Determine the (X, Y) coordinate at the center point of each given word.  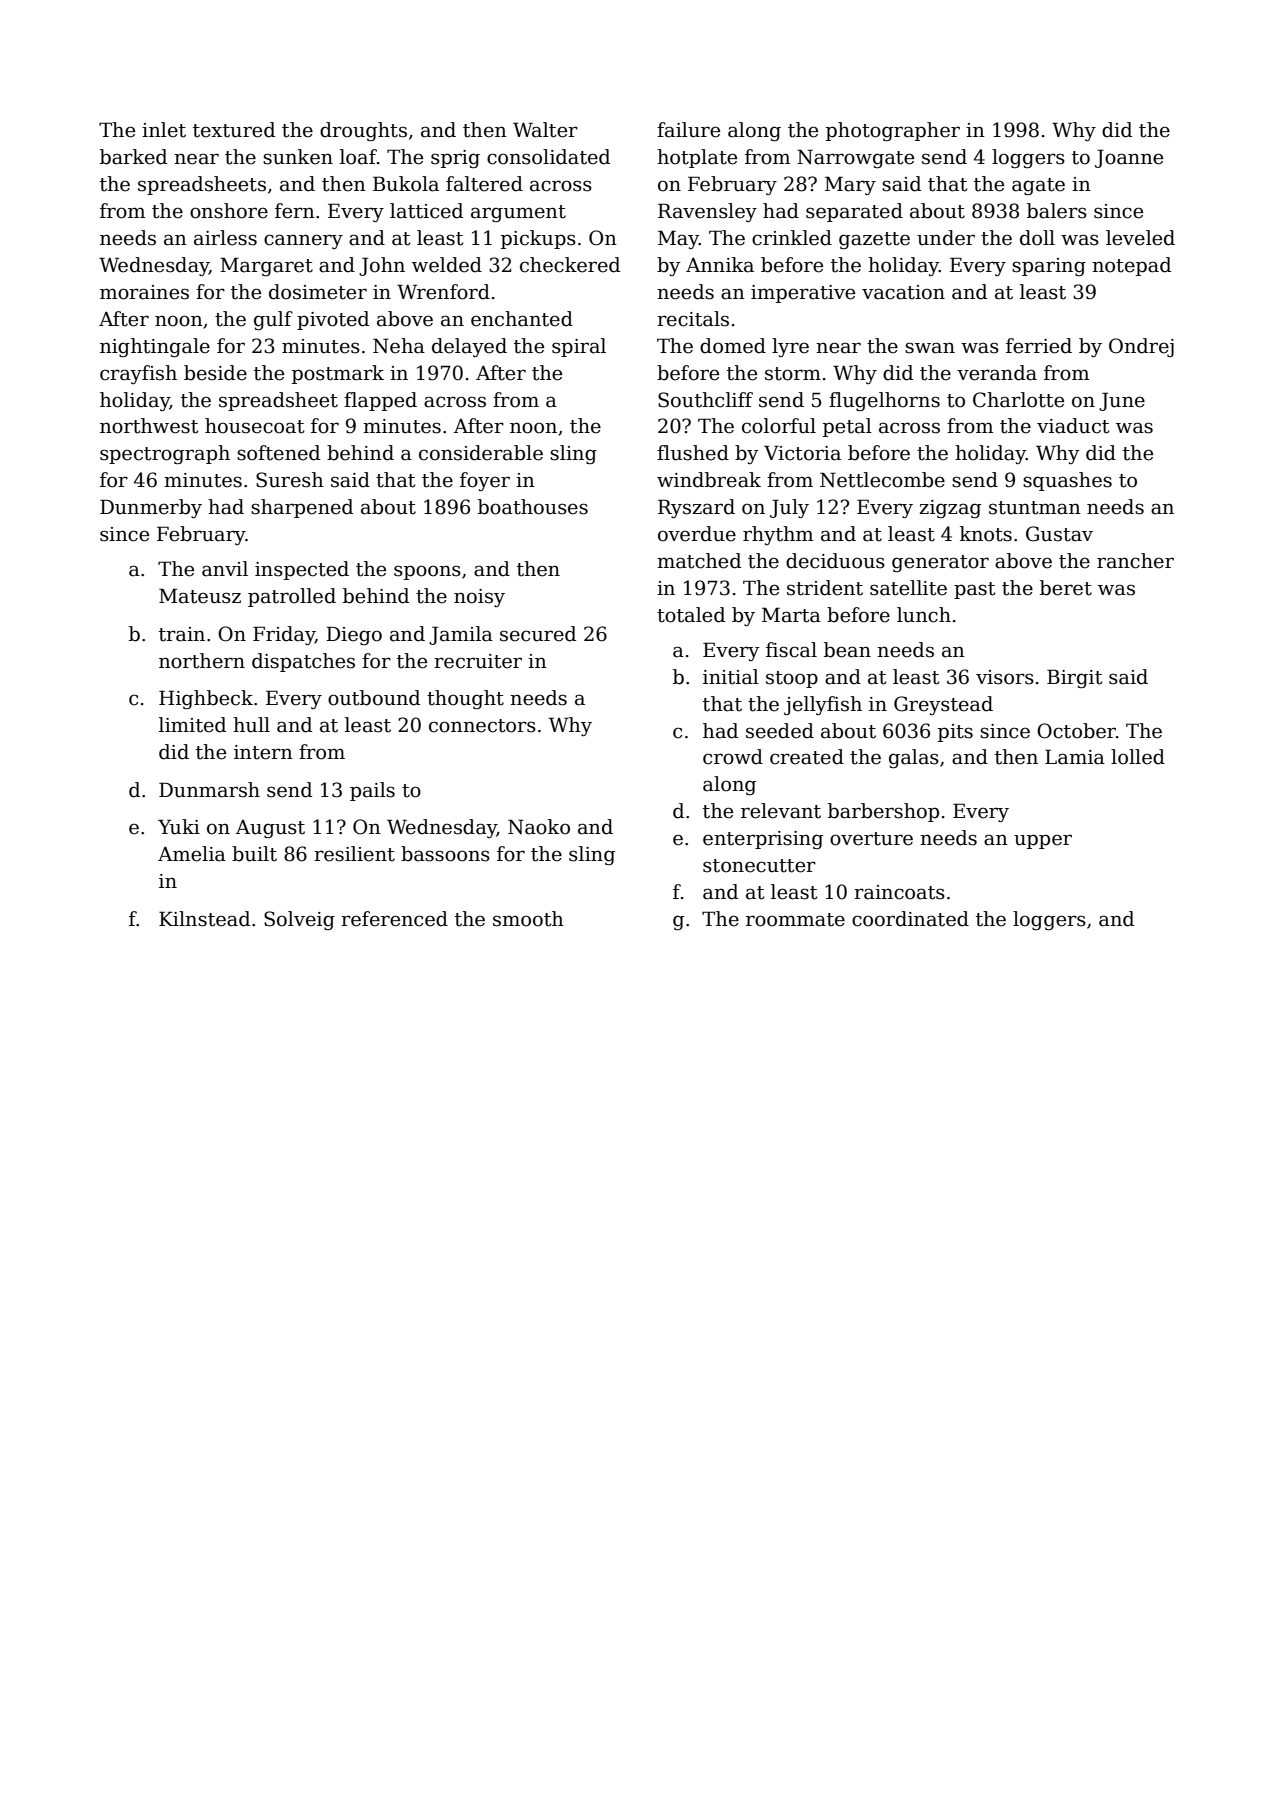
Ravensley (707, 212)
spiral (579, 347)
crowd (733, 757)
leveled (1140, 238)
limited (192, 725)
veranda (997, 373)
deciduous (835, 561)
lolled (1138, 757)
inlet (164, 130)
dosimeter (318, 292)
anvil (225, 569)
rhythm (778, 535)
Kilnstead (204, 919)
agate (1038, 186)
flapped (380, 401)
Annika (720, 265)
